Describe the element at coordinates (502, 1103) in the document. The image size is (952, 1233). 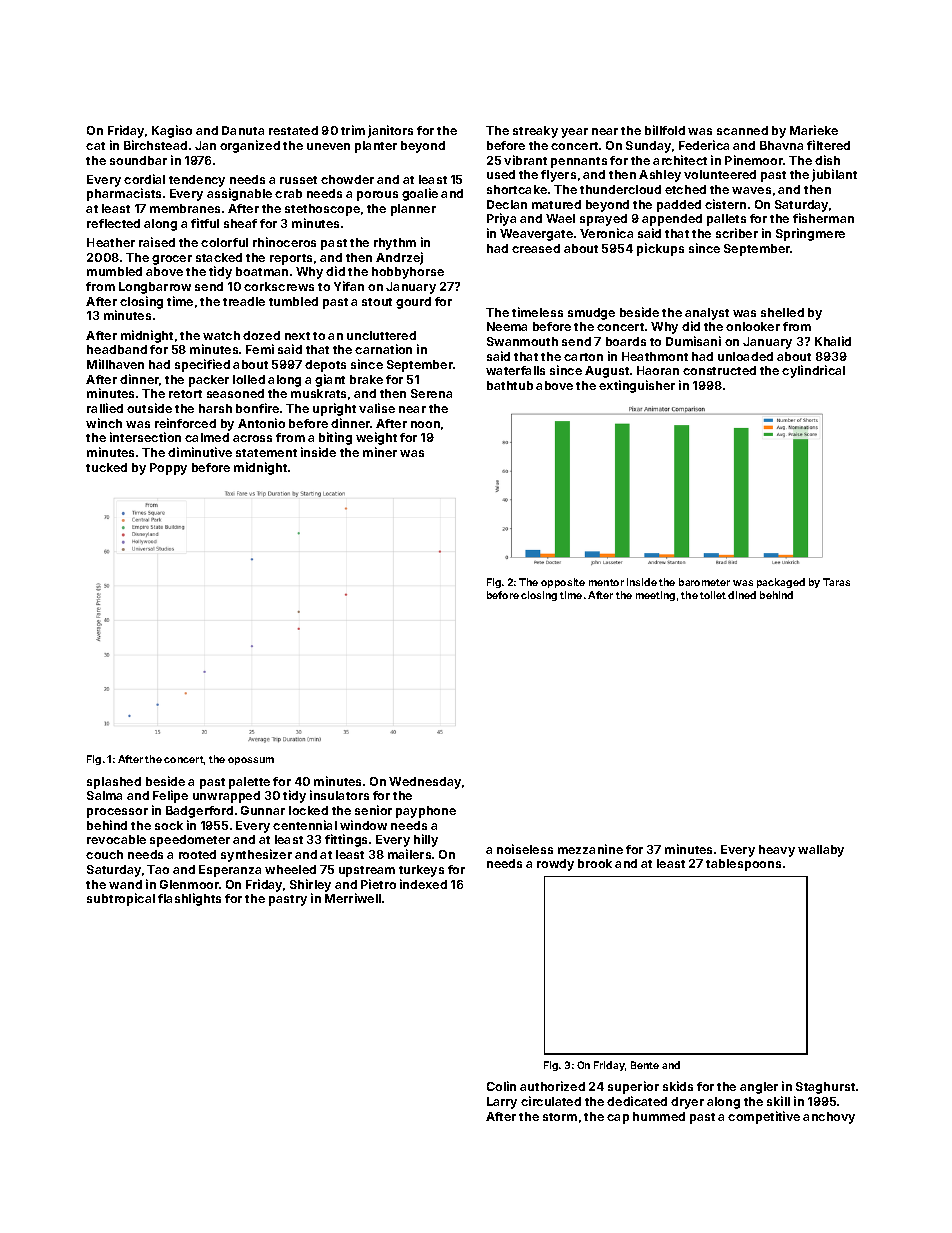
I see `Larry` at that location.
